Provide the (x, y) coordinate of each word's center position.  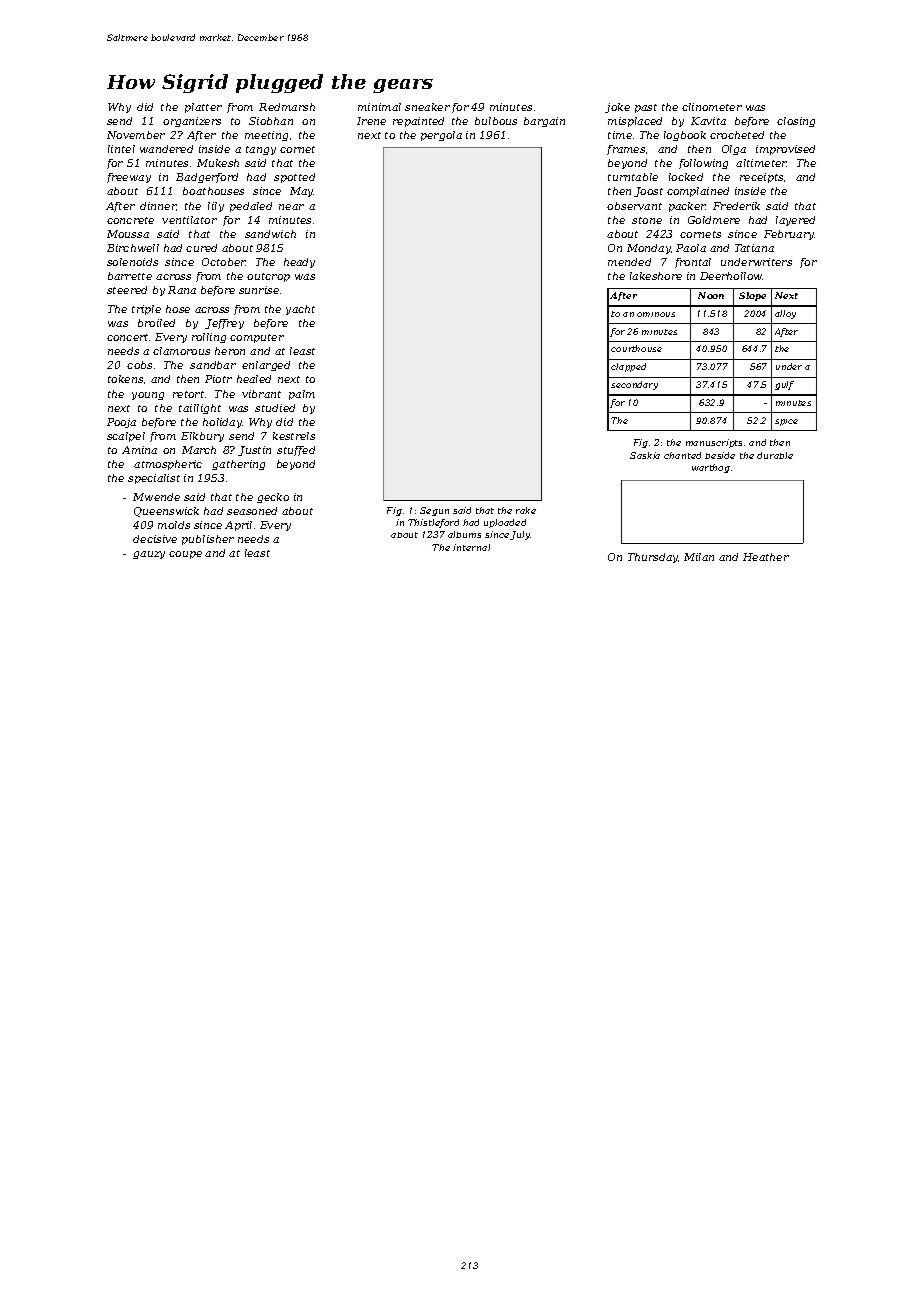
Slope (752, 296)
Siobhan (271, 121)
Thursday (653, 558)
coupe (185, 555)
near (291, 207)
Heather (766, 557)
